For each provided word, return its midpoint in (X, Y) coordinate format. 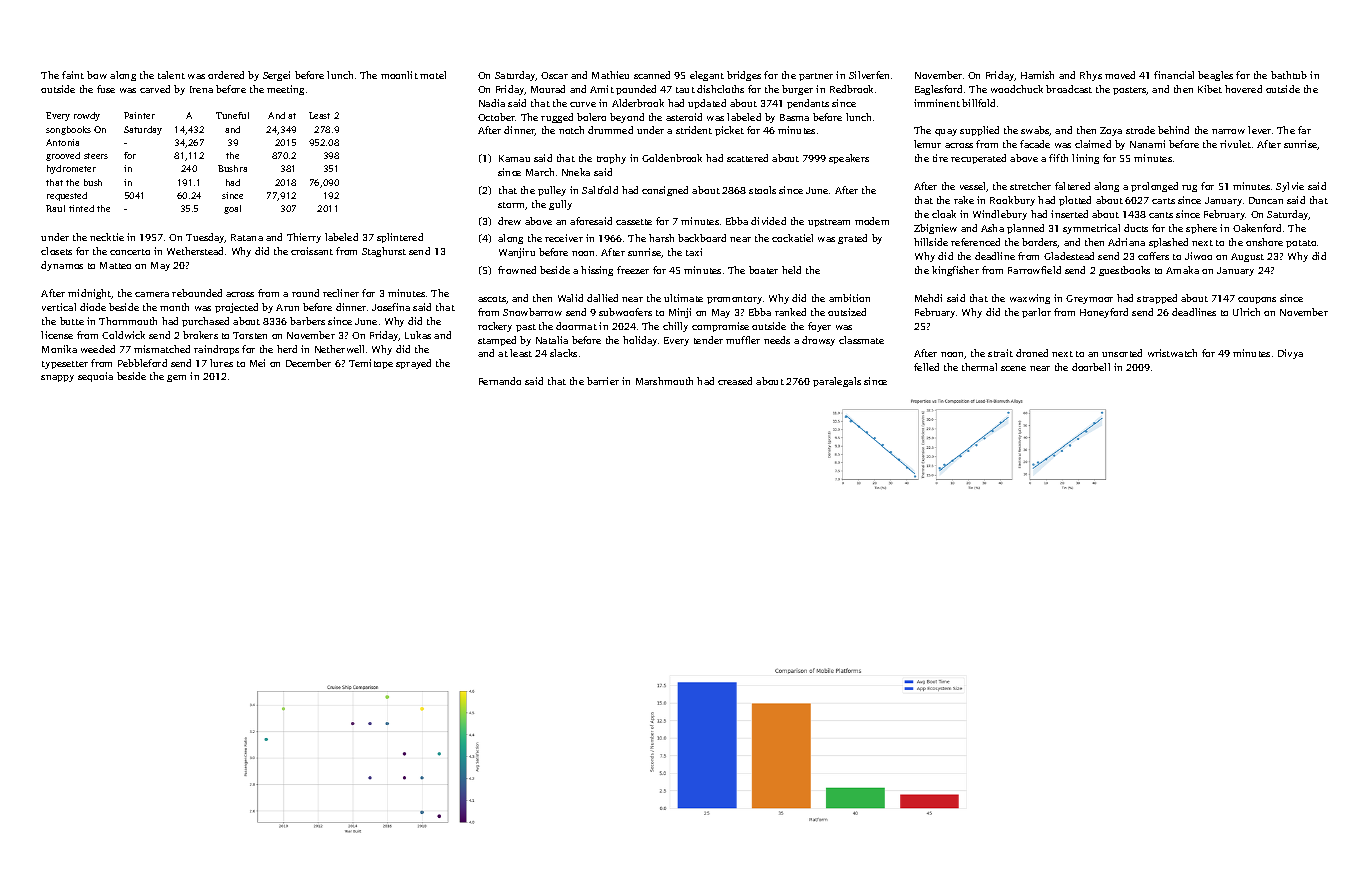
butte (72, 321)
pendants (808, 104)
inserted (1069, 214)
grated (852, 239)
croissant (312, 251)
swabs (1035, 131)
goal (232, 209)
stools (762, 190)
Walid (570, 298)
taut (685, 90)
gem (176, 378)
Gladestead (1069, 256)
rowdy (87, 116)
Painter (139, 115)
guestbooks (1124, 271)
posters (1130, 91)
